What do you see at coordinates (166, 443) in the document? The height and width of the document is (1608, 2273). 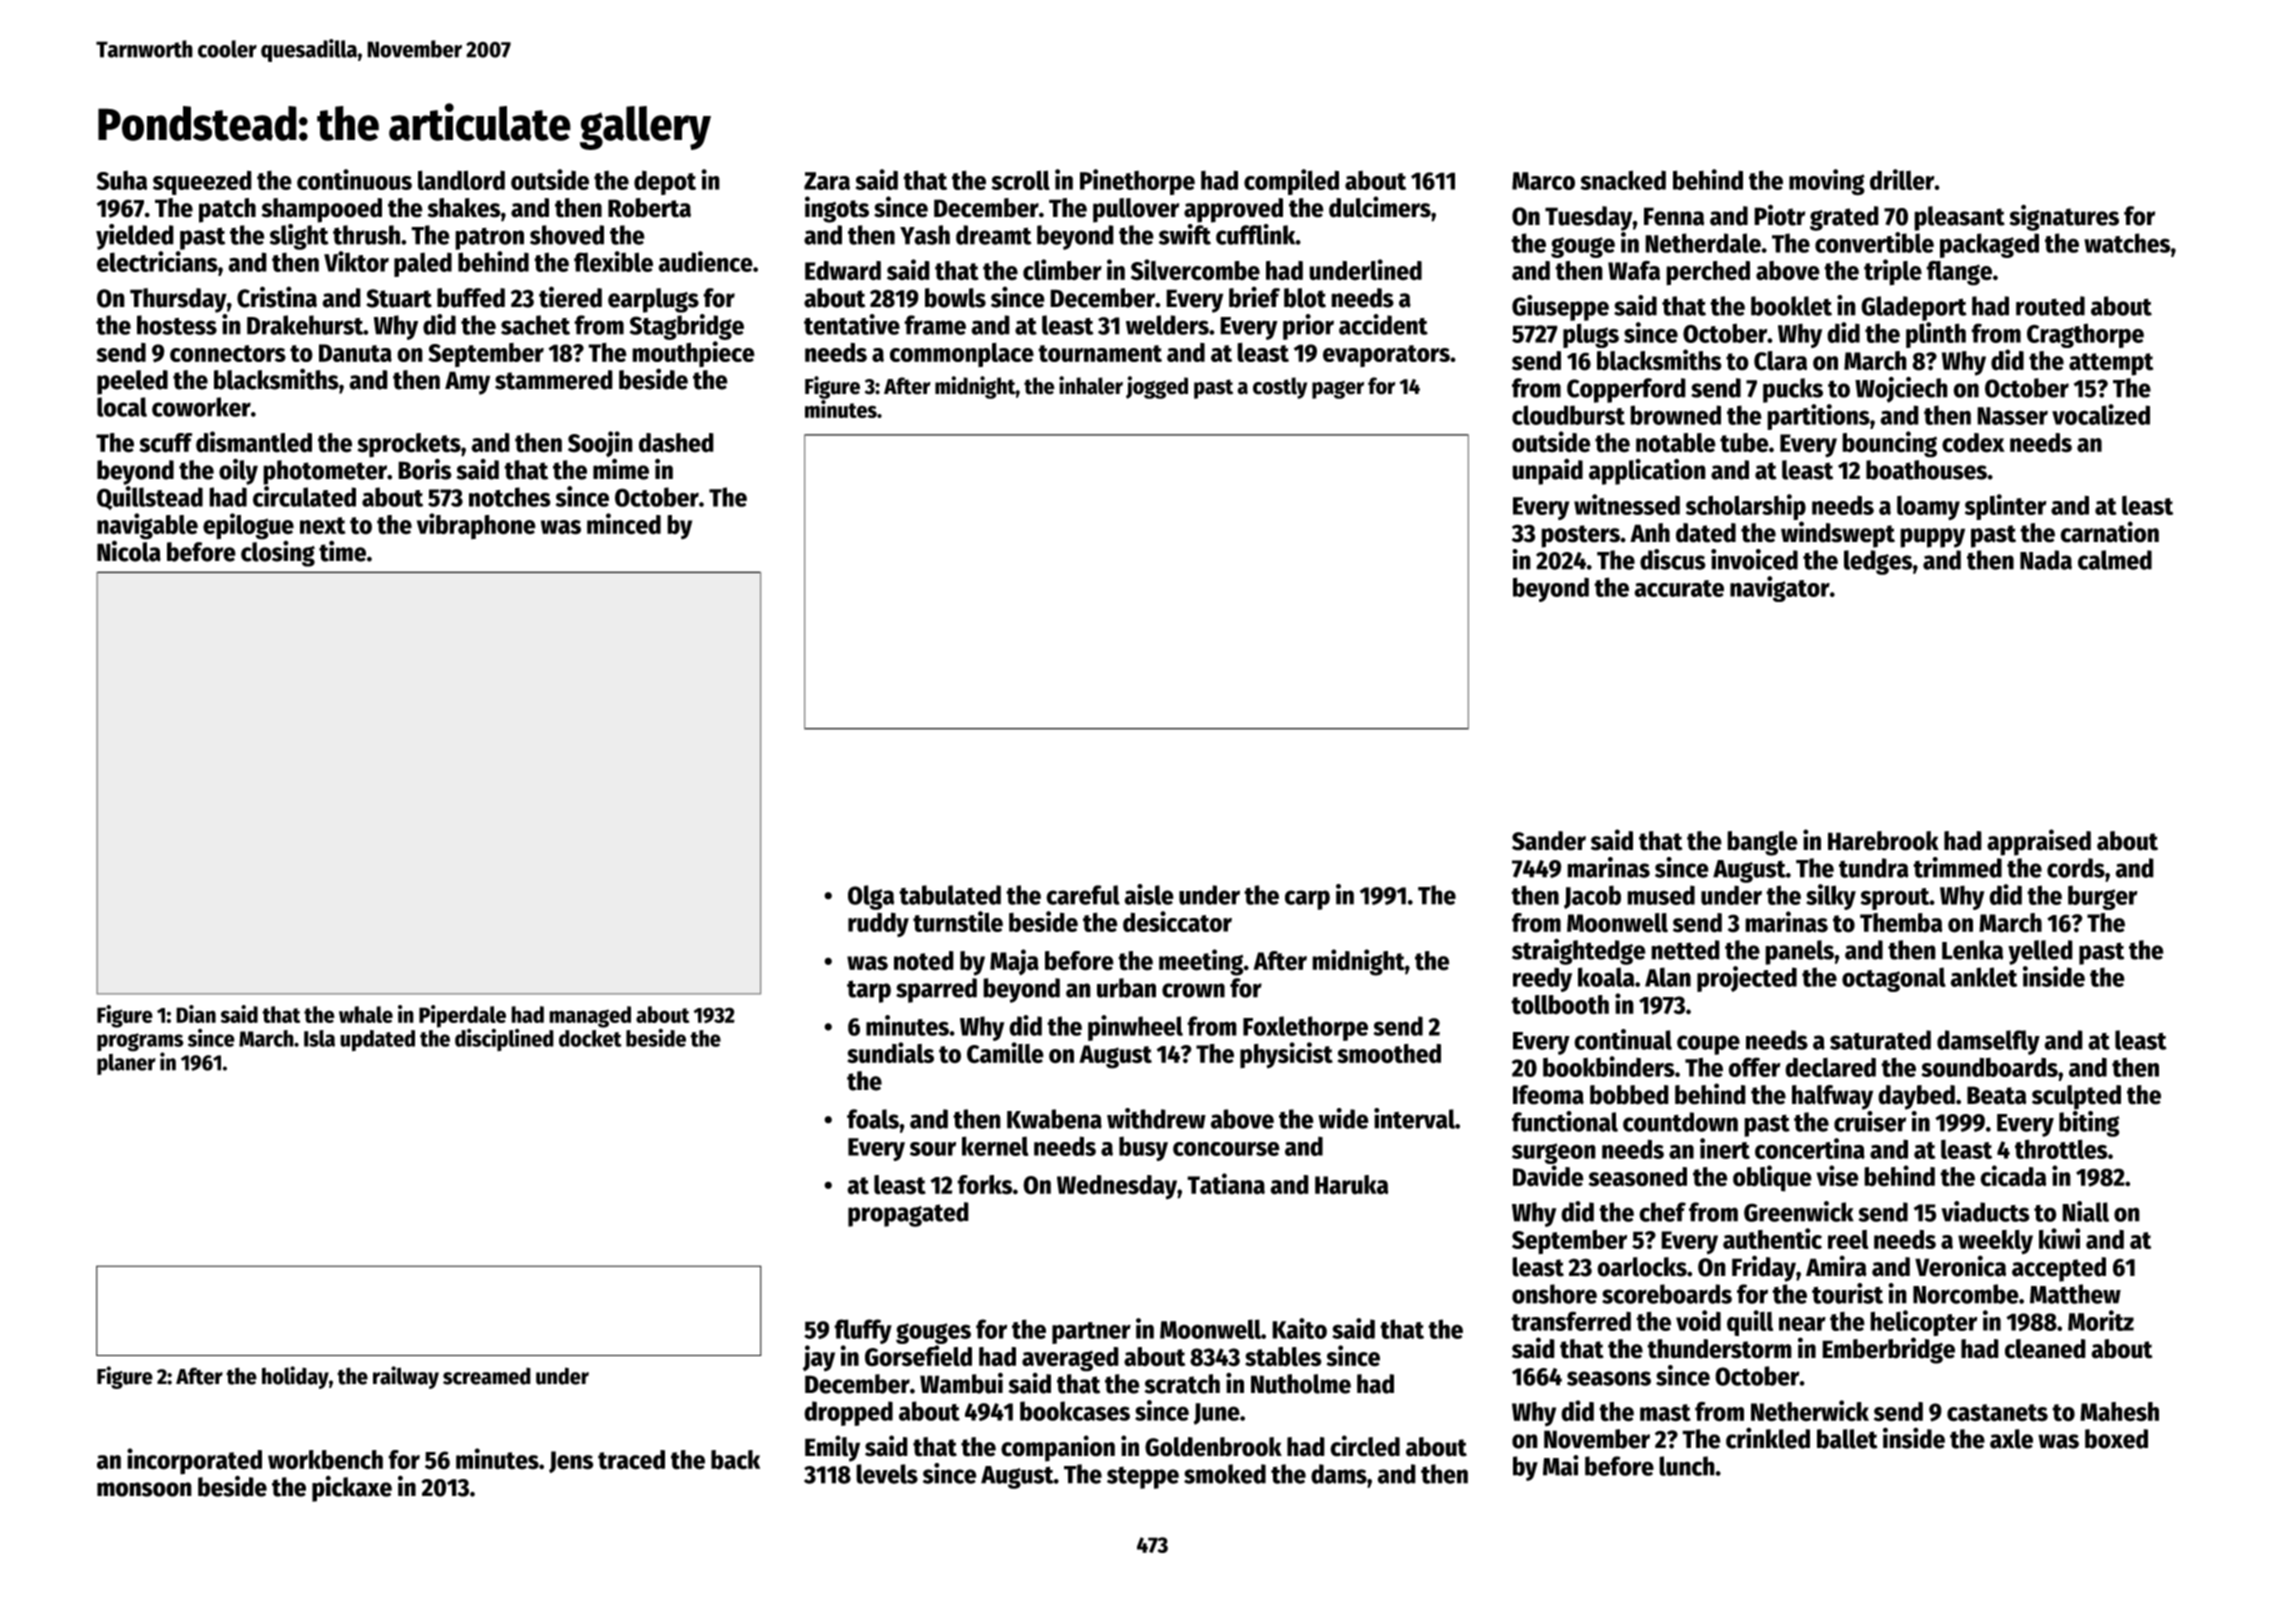 I see `scuff` at bounding box center [166, 443].
